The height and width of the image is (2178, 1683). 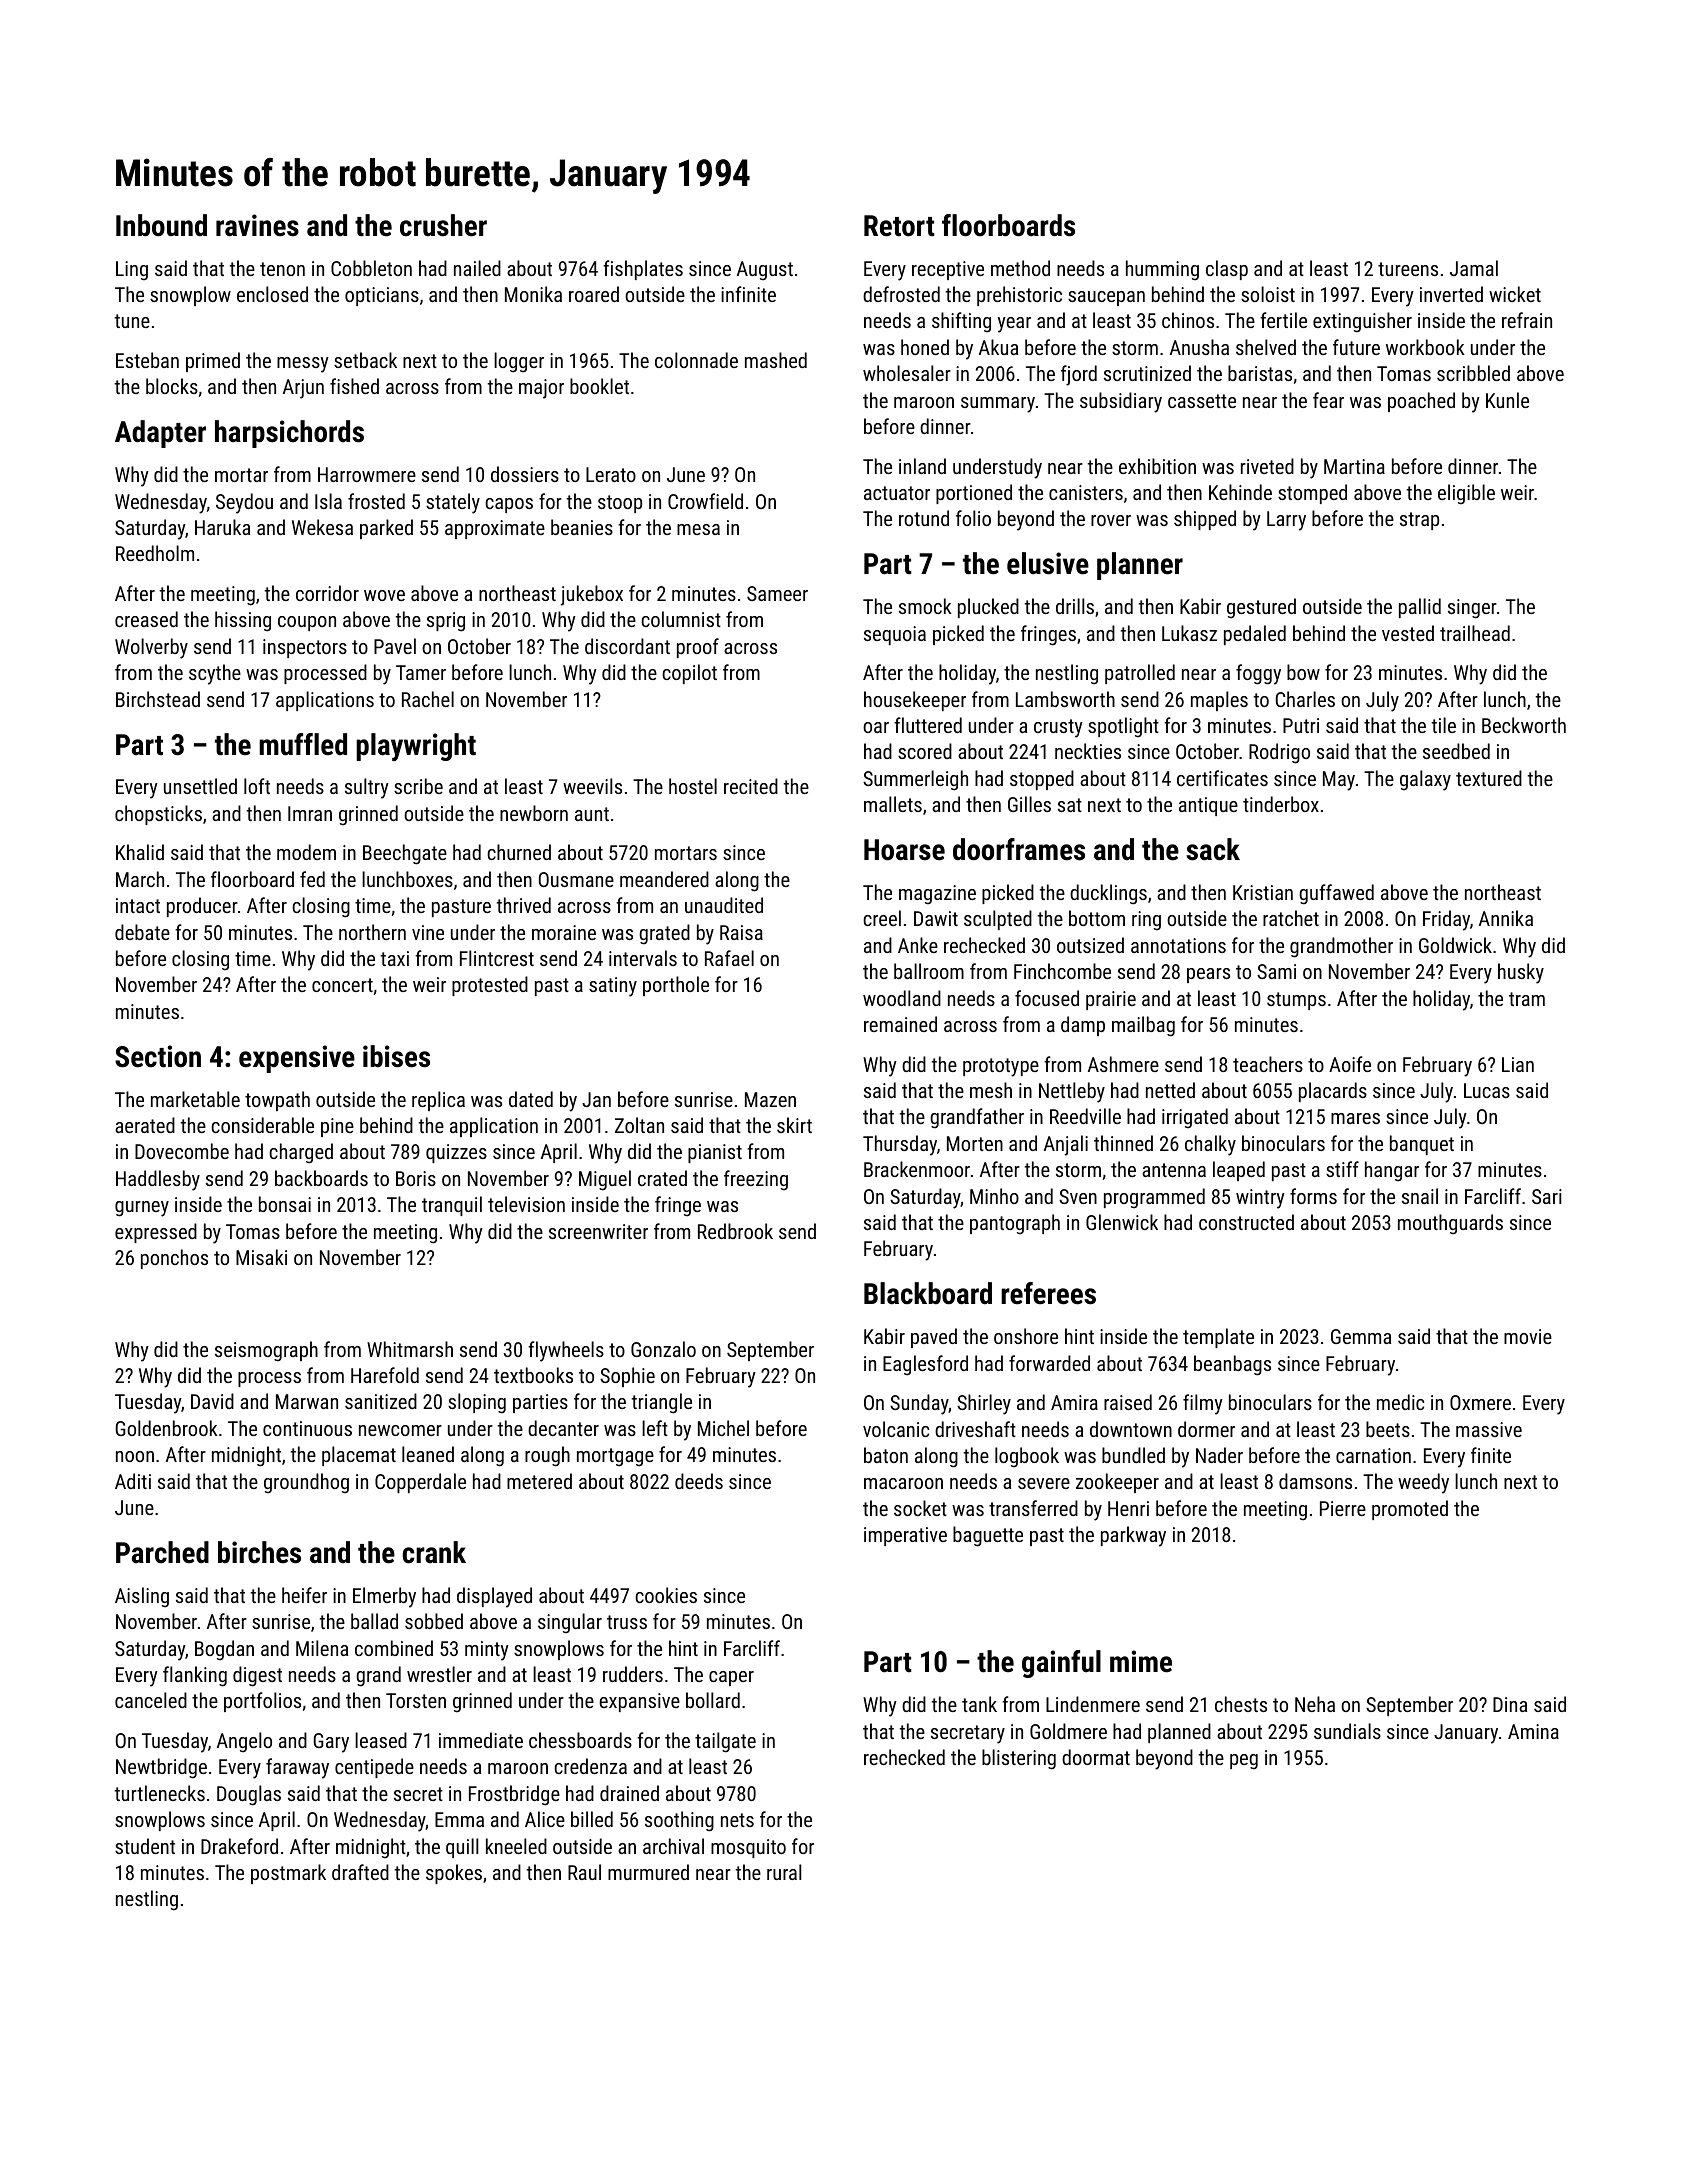 What do you see at coordinates (1518, 1064) in the image?
I see `Lian` at bounding box center [1518, 1064].
